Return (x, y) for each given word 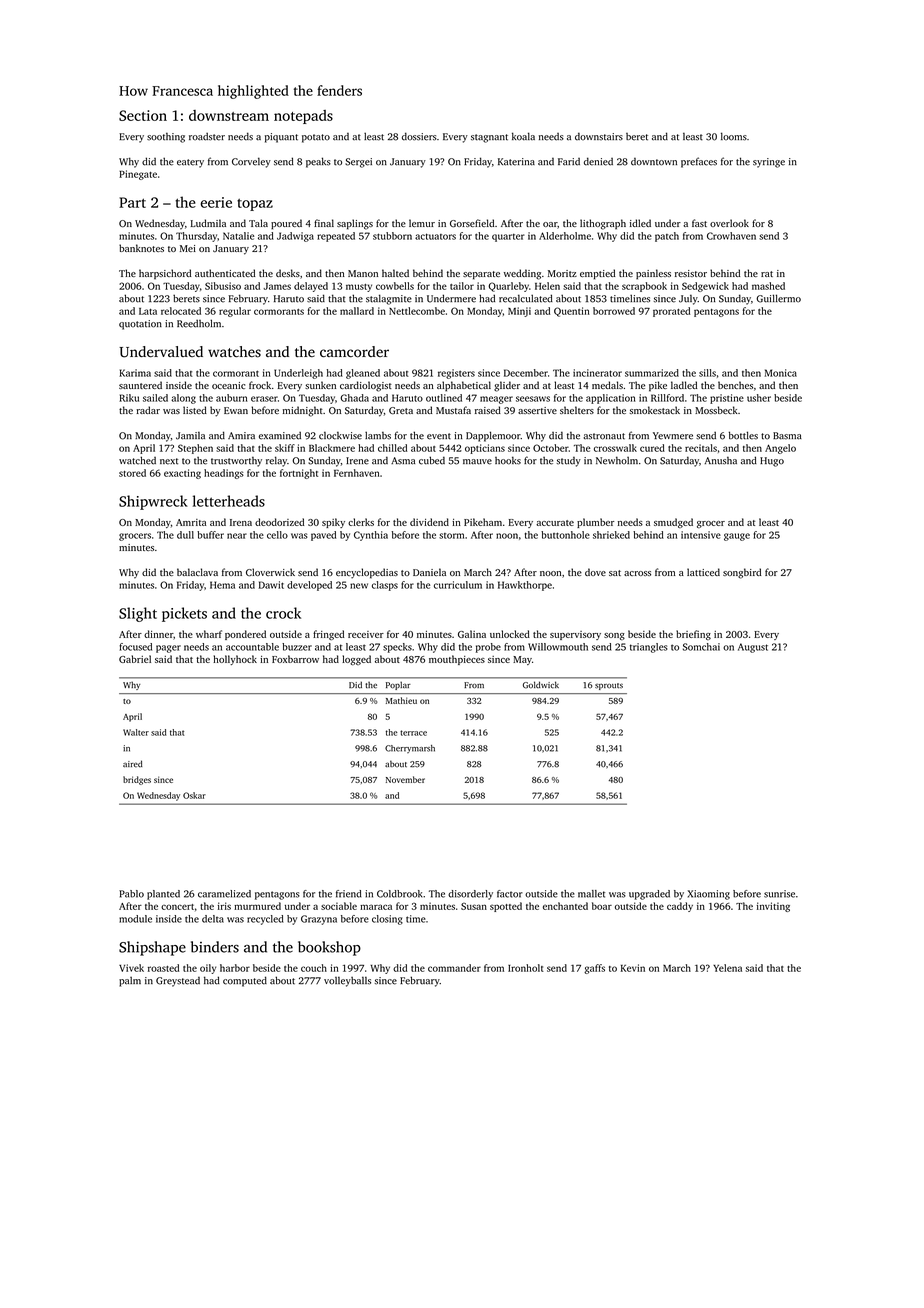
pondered (245, 635)
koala (523, 136)
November (405, 779)
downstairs (599, 136)
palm (130, 982)
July (688, 300)
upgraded (649, 895)
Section (143, 115)
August (753, 648)
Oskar (194, 795)
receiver (366, 634)
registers (456, 374)
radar (148, 410)
